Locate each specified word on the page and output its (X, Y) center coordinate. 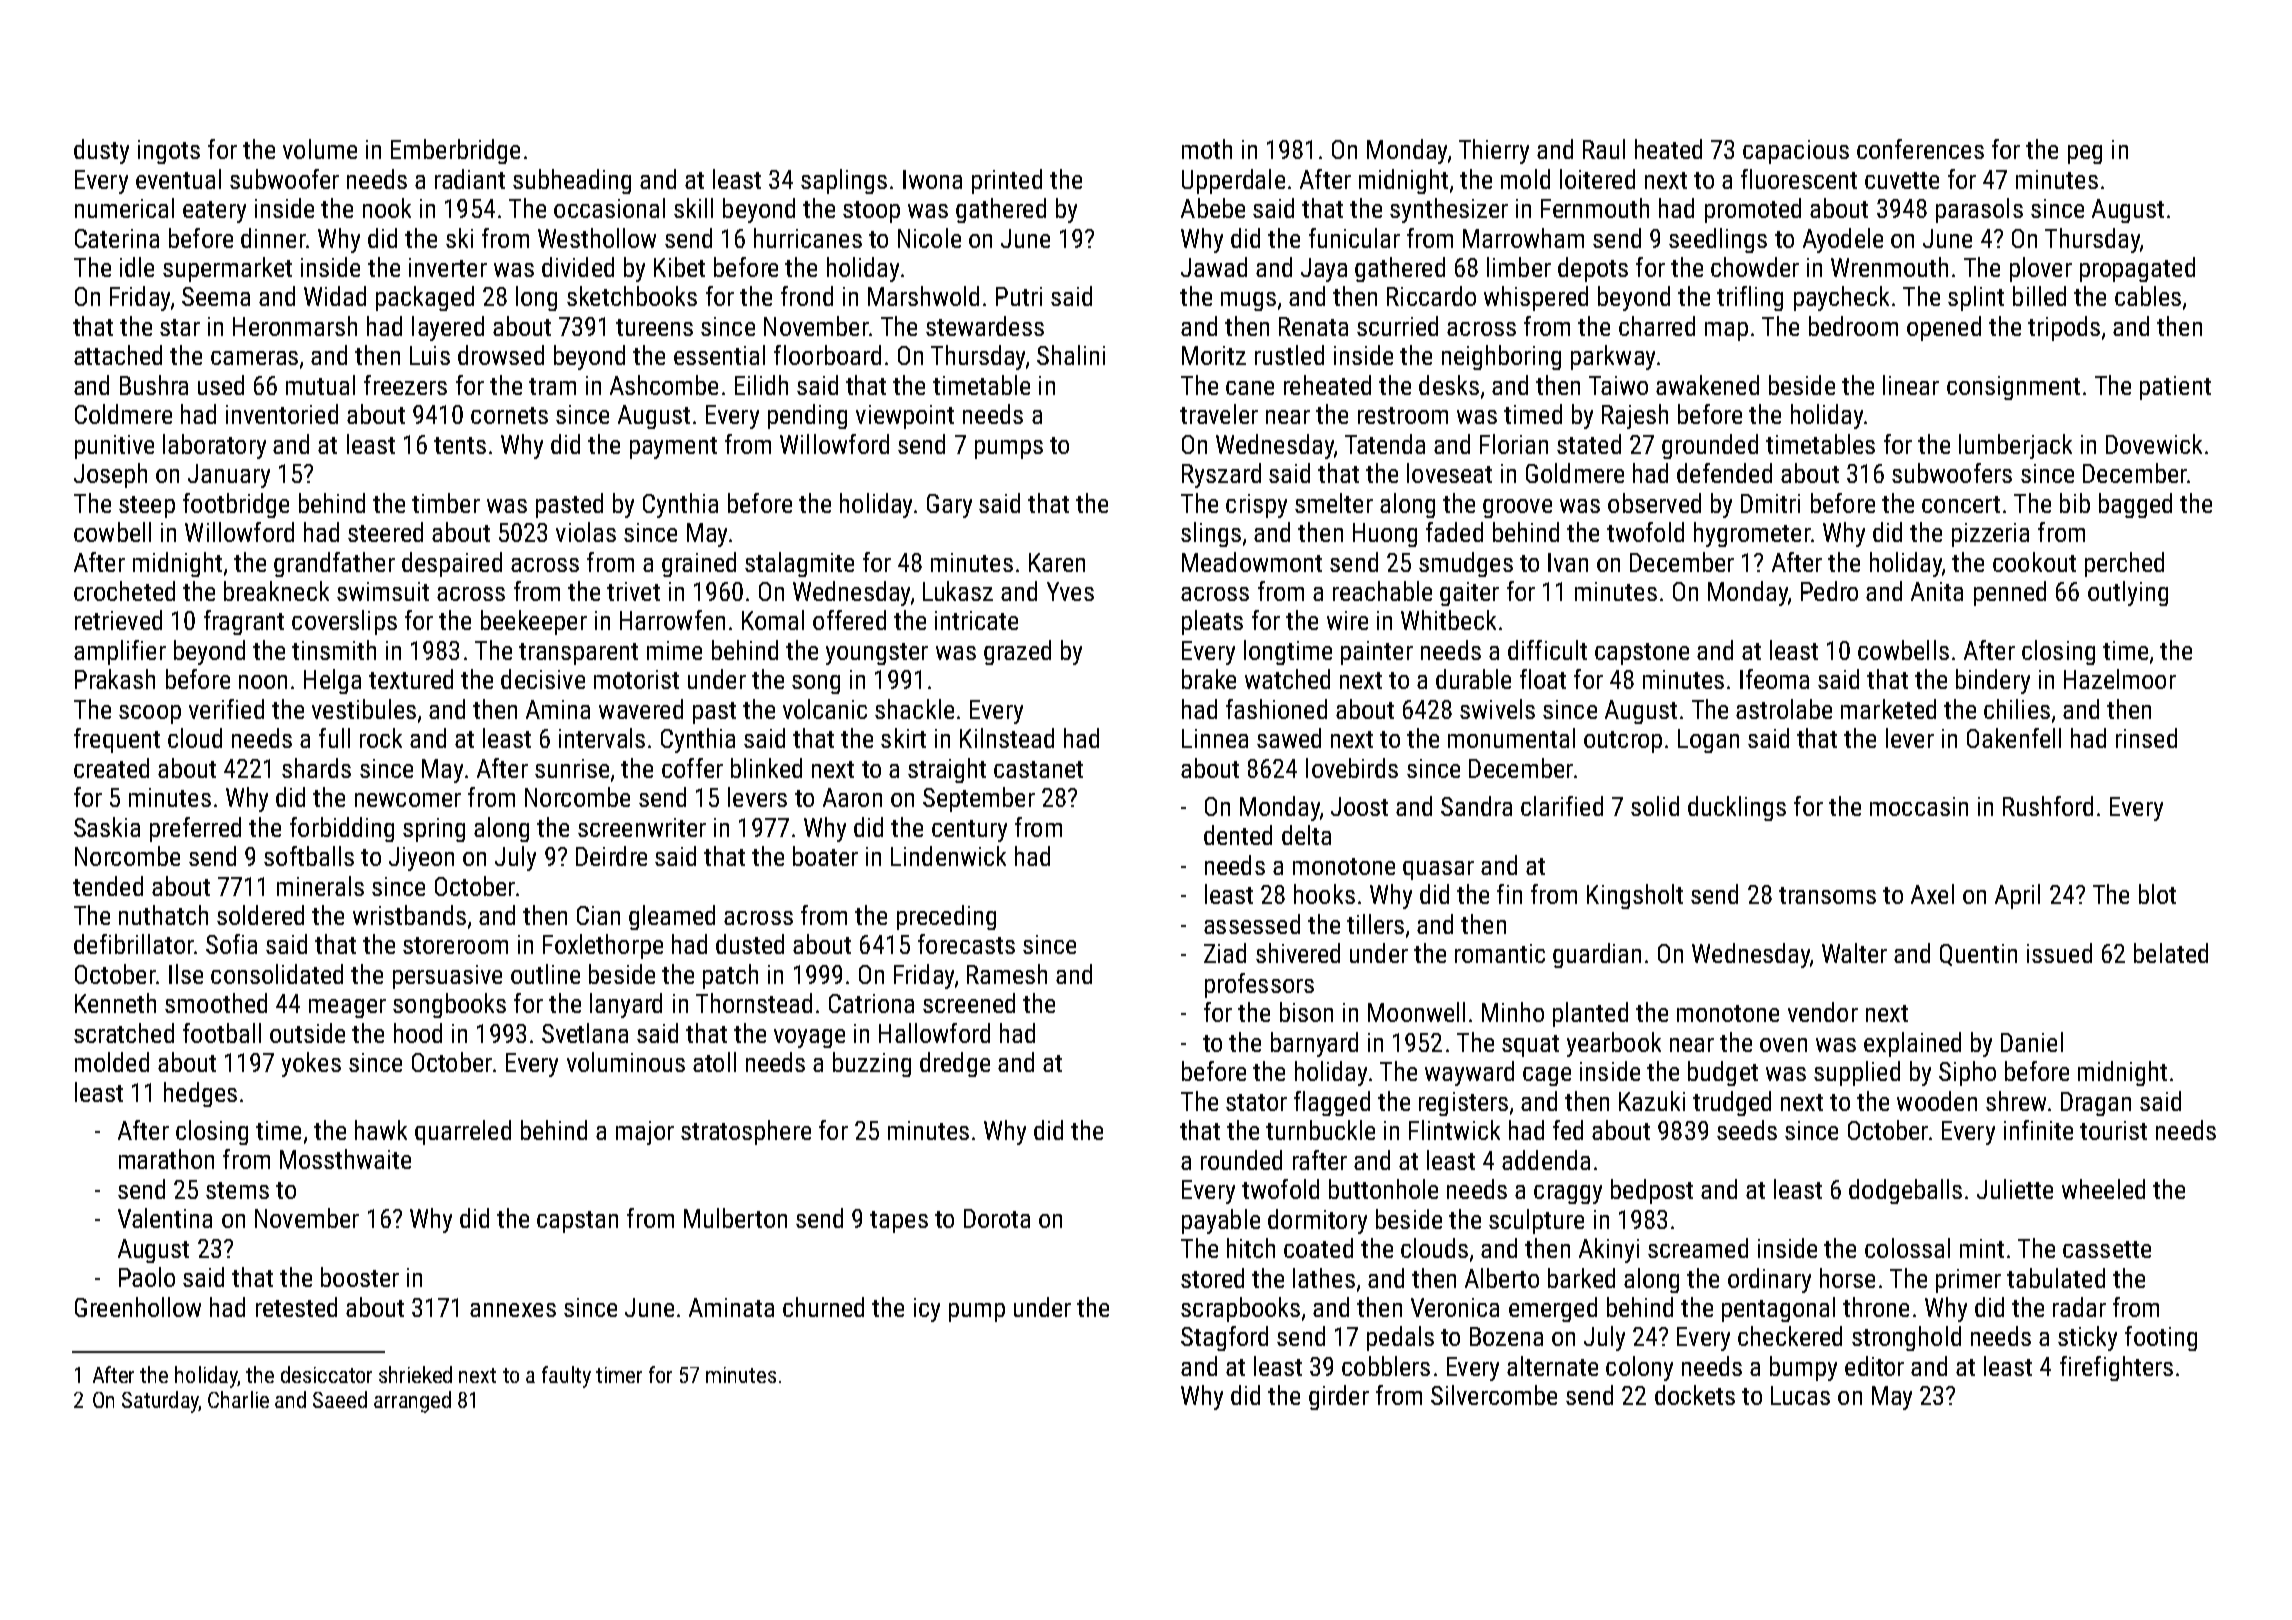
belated (2171, 953)
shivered (1298, 953)
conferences (1920, 149)
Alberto (1502, 1278)
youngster (877, 654)
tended (108, 886)
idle (137, 267)
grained (699, 564)
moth (1207, 149)
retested (296, 1307)
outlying (2128, 593)
